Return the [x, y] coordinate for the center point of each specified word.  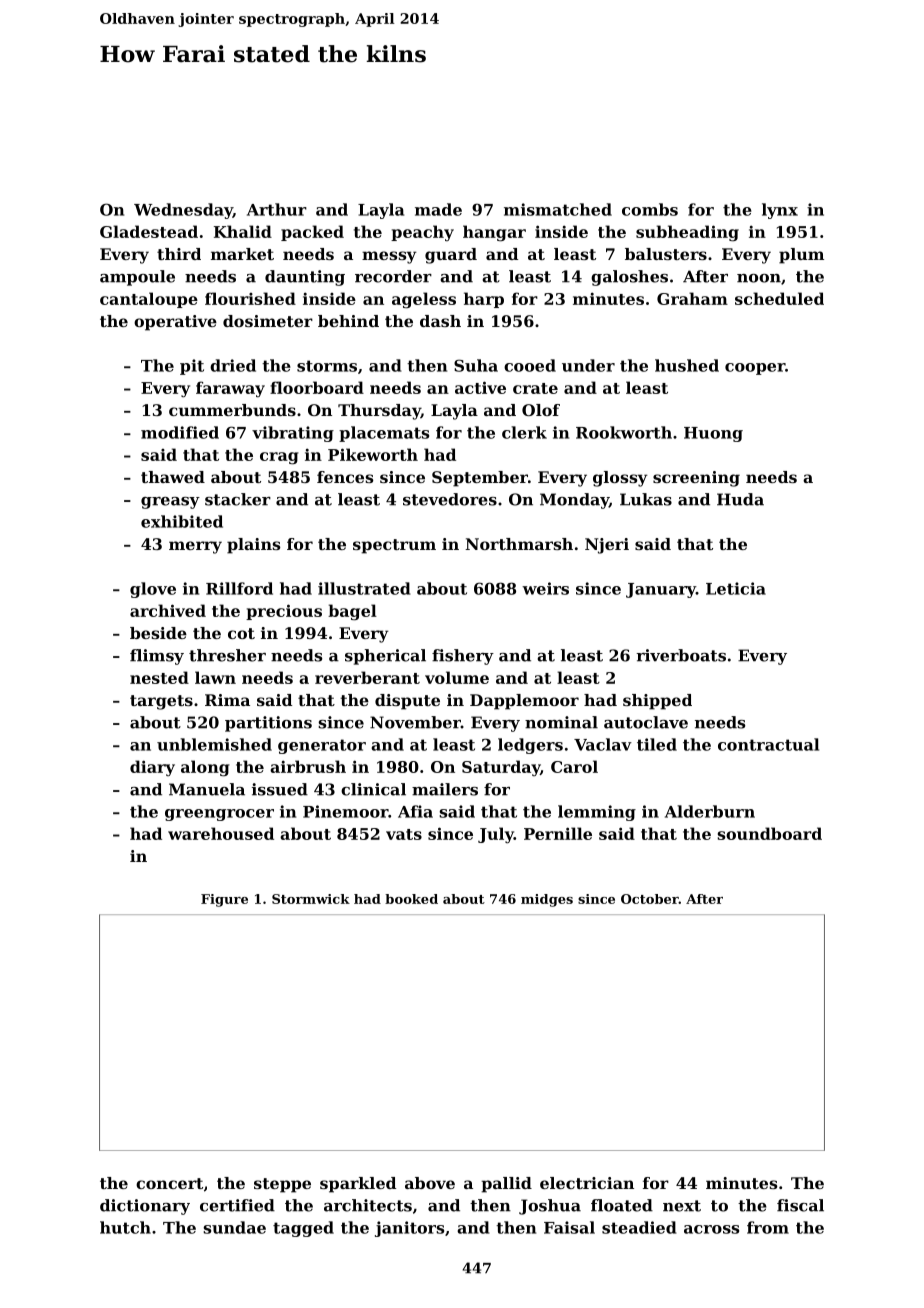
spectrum [394, 546]
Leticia [736, 588]
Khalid [243, 231]
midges [547, 900]
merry [195, 547]
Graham [692, 298]
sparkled [358, 1185]
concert [169, 1183]
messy [389, 257]
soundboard [769, 833]
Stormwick [311, 899]
